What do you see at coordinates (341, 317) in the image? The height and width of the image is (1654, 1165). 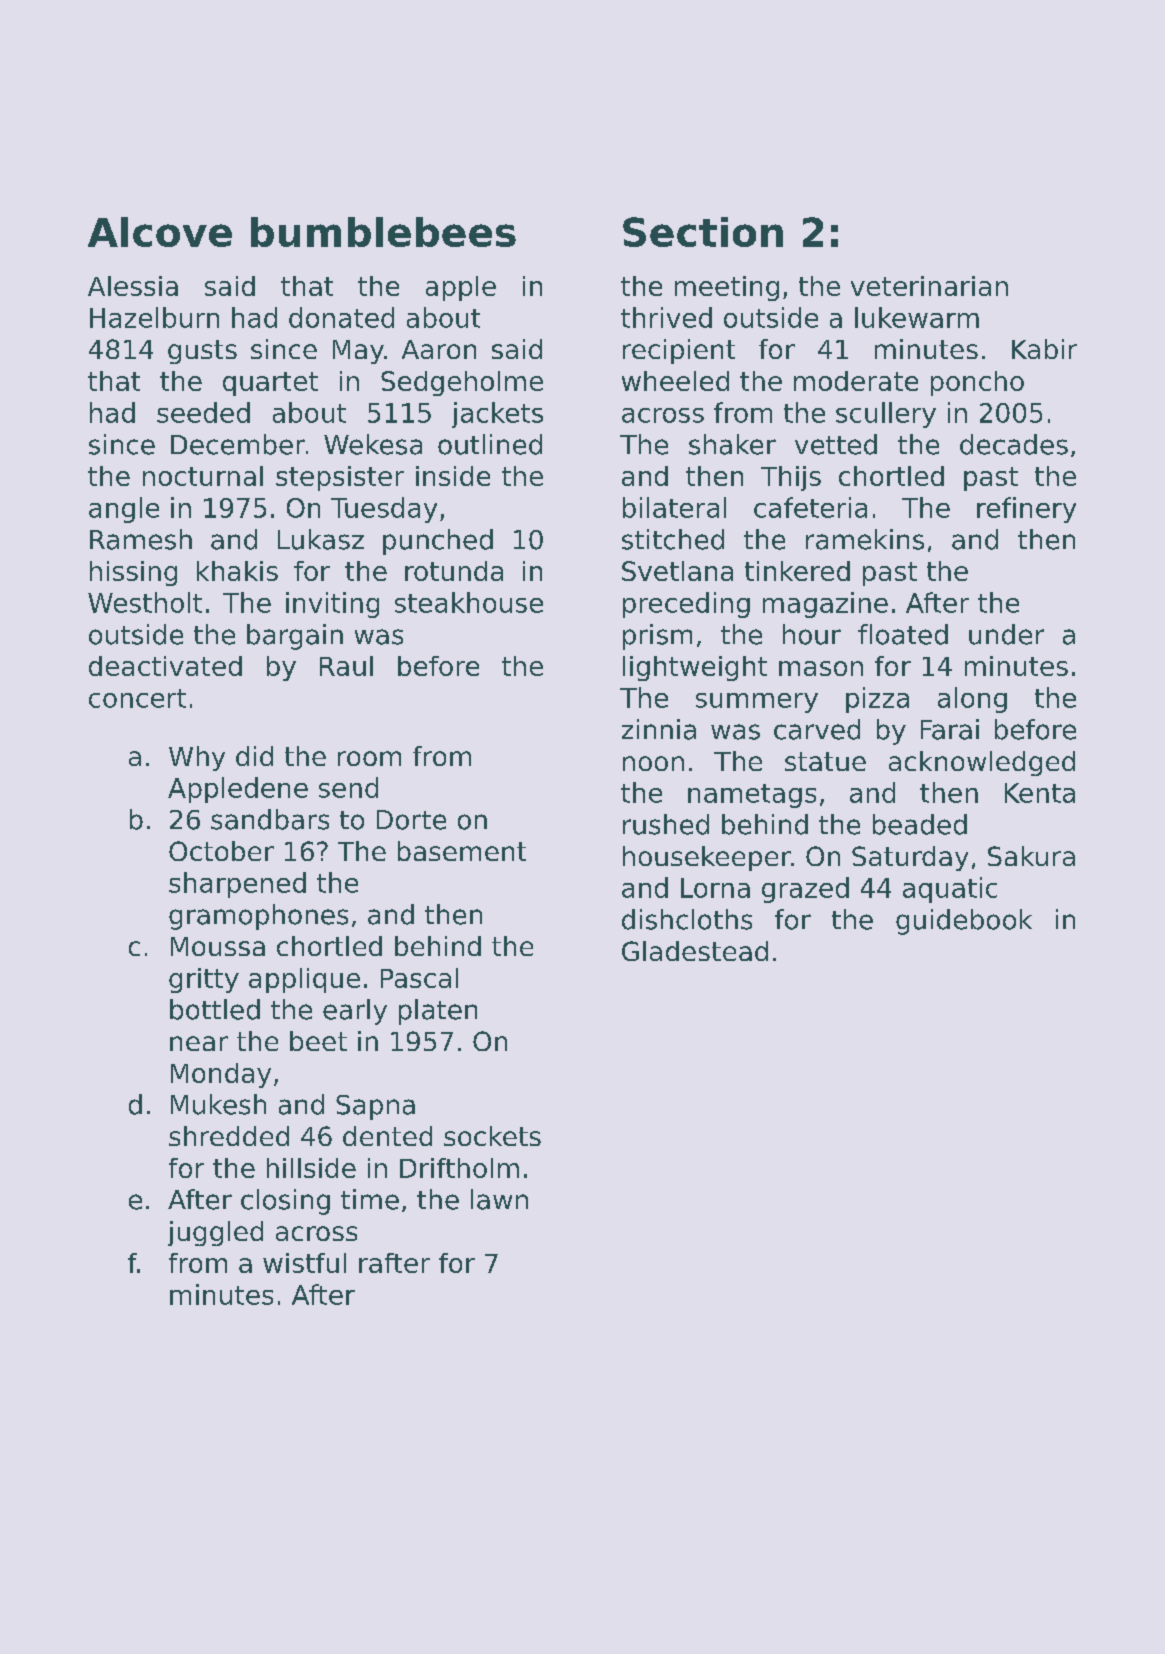 I see `donated` at bounding box center [341, 317].
